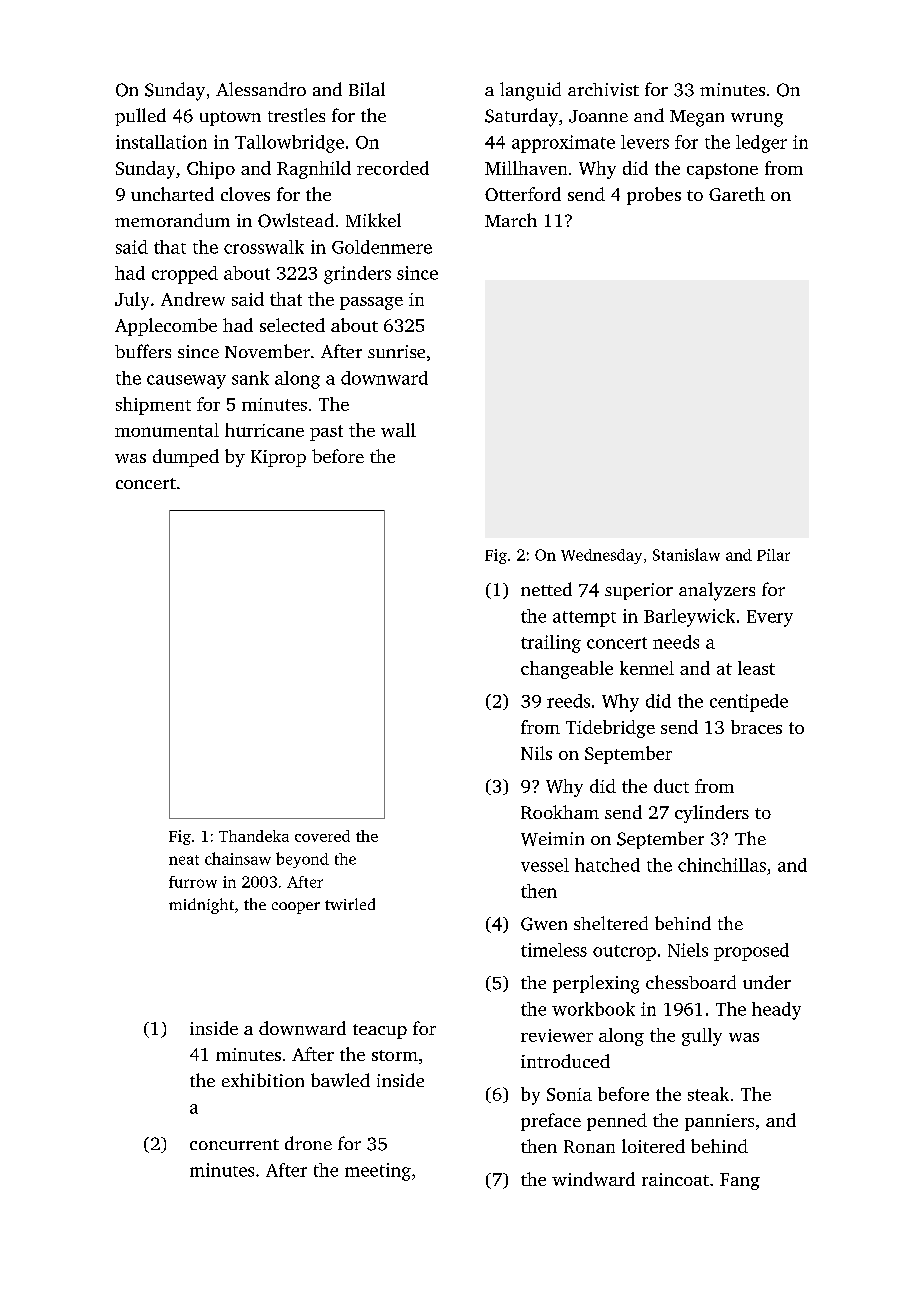 This page has width=924, height=1311. Describe the element at coordinates (378, 1172) in the page. I see `meeting` at that location.
